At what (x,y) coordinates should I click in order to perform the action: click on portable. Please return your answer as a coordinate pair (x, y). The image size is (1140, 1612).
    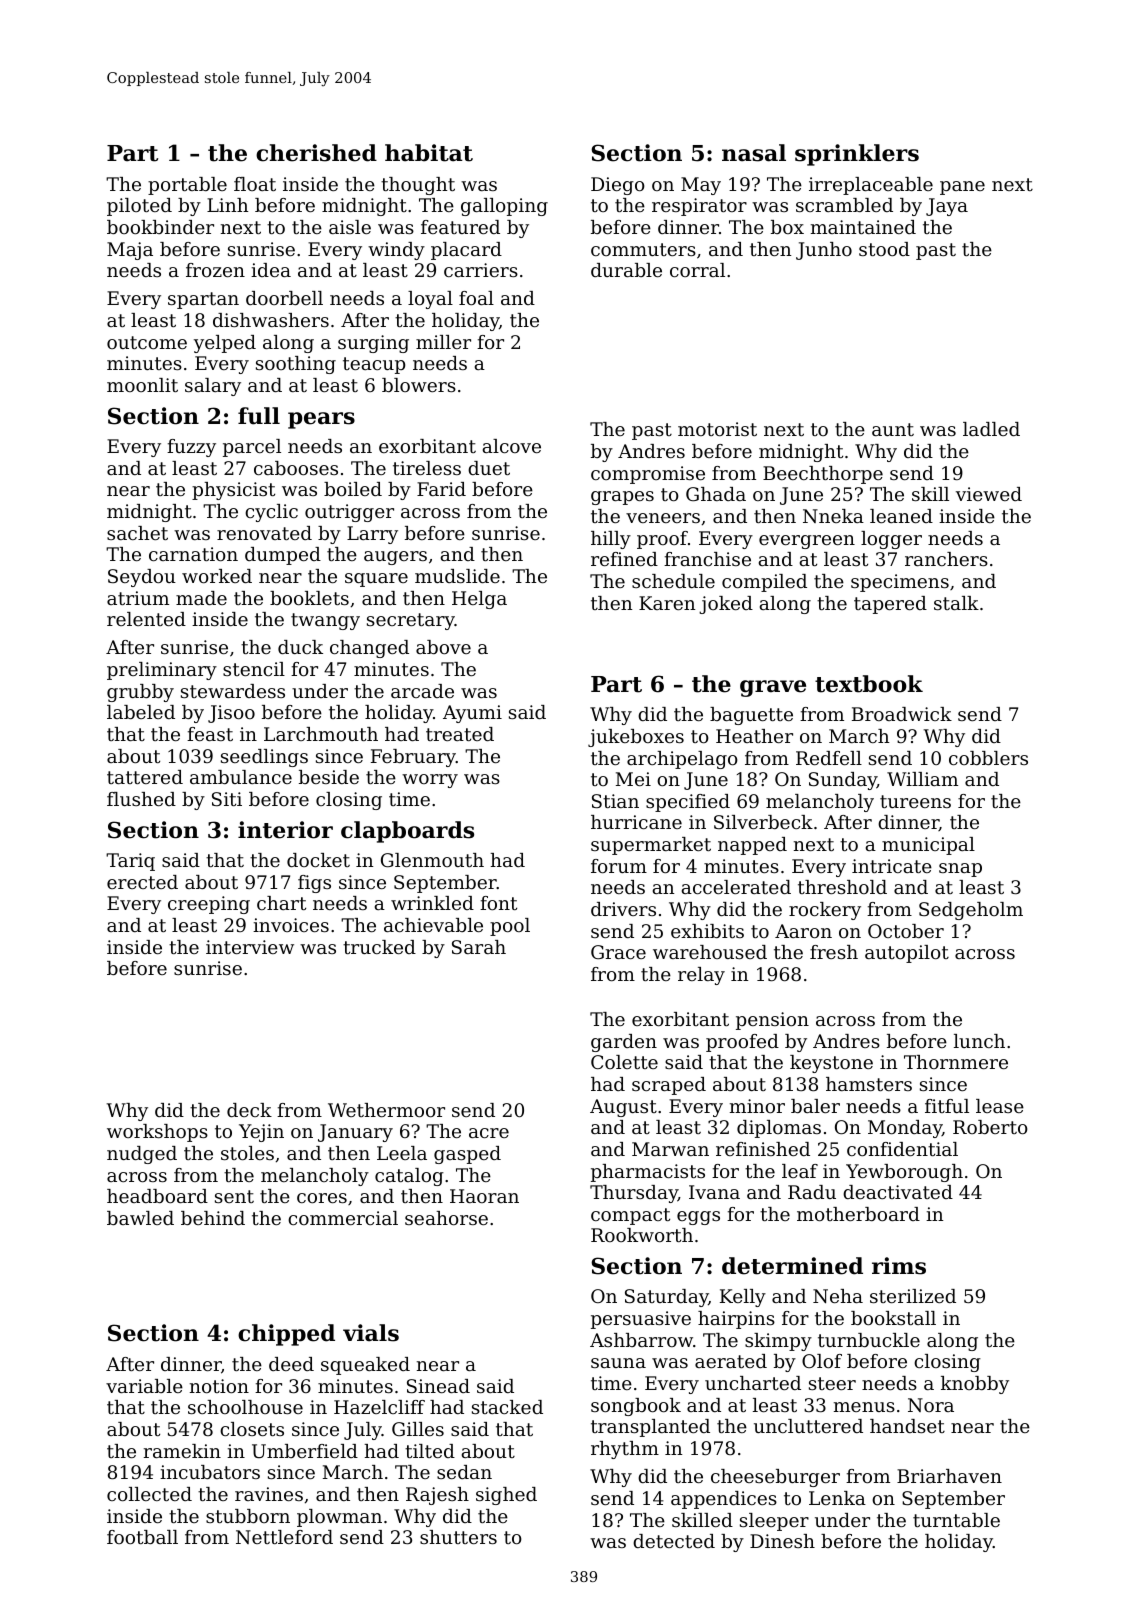
    Looking at the image, I should click on (187, 186).
